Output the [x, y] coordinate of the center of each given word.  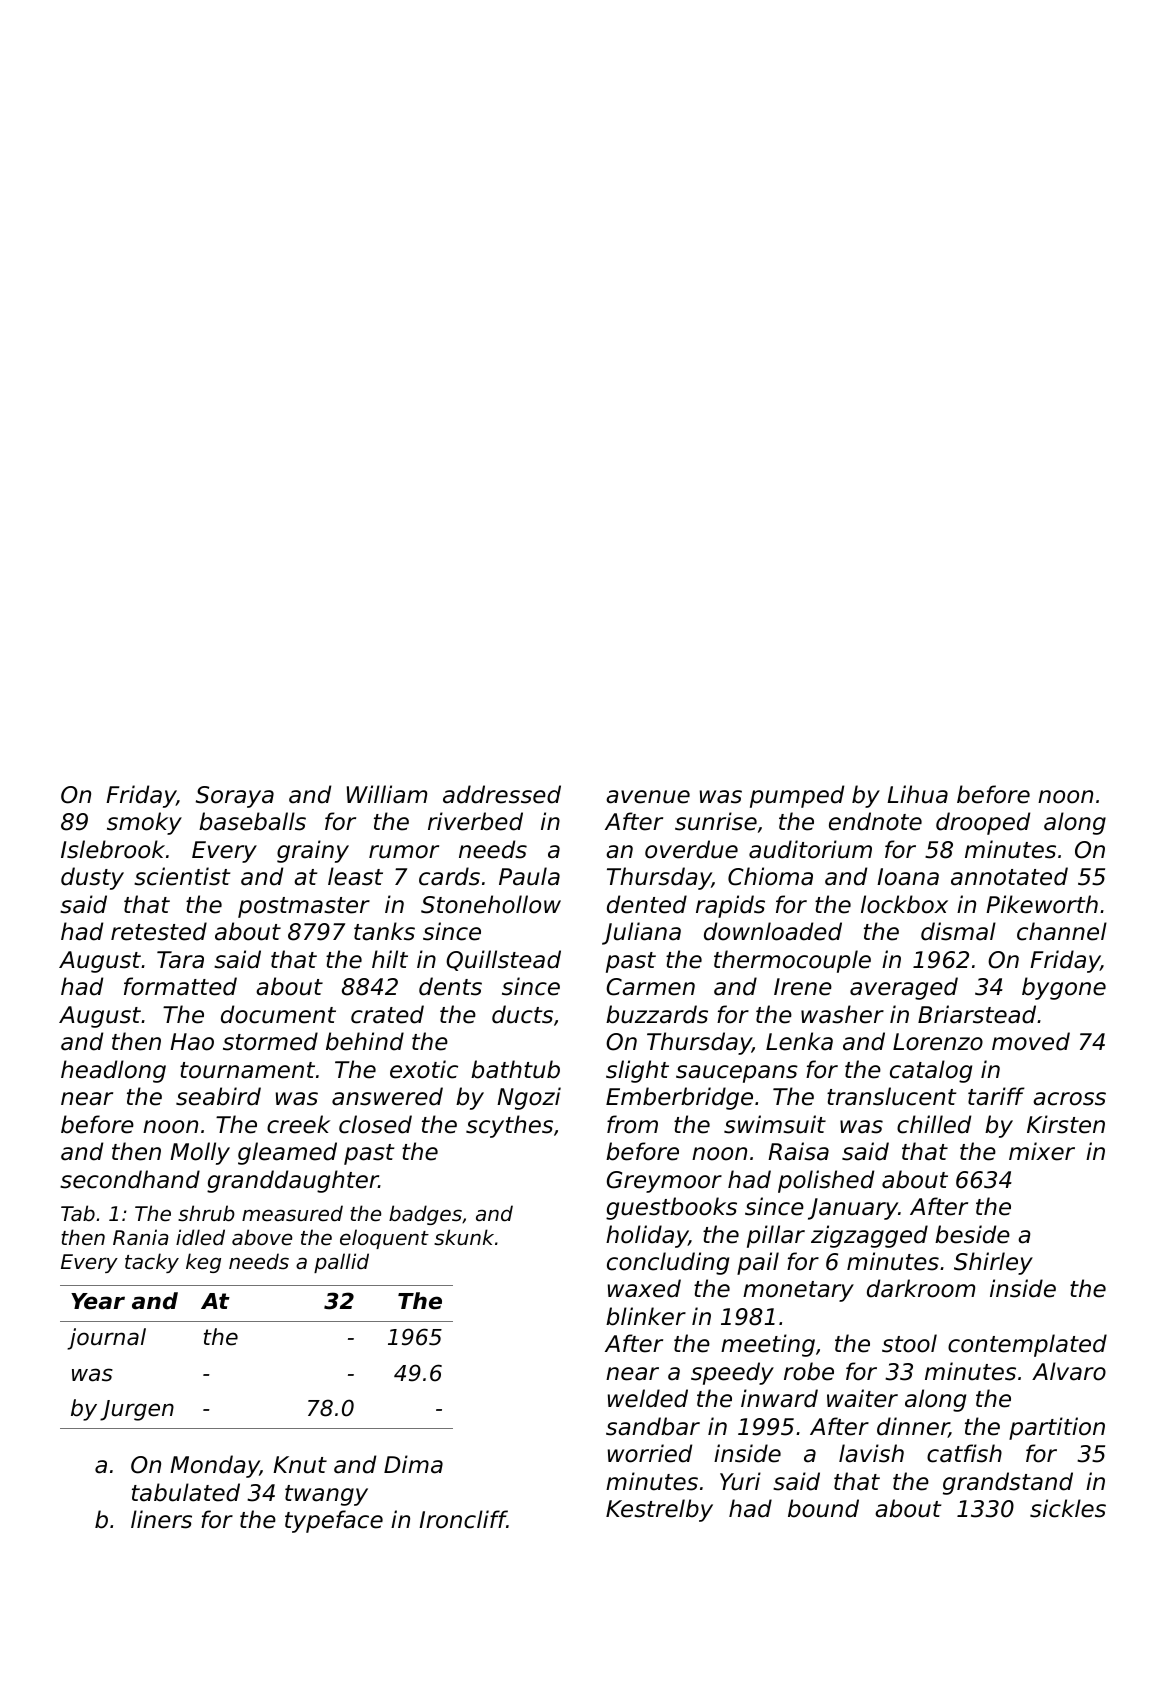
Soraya [235, 797]
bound [823, 1508]
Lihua [917, 794]
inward [779, 1398]
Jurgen [137, 1410]
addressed [502, 794]
